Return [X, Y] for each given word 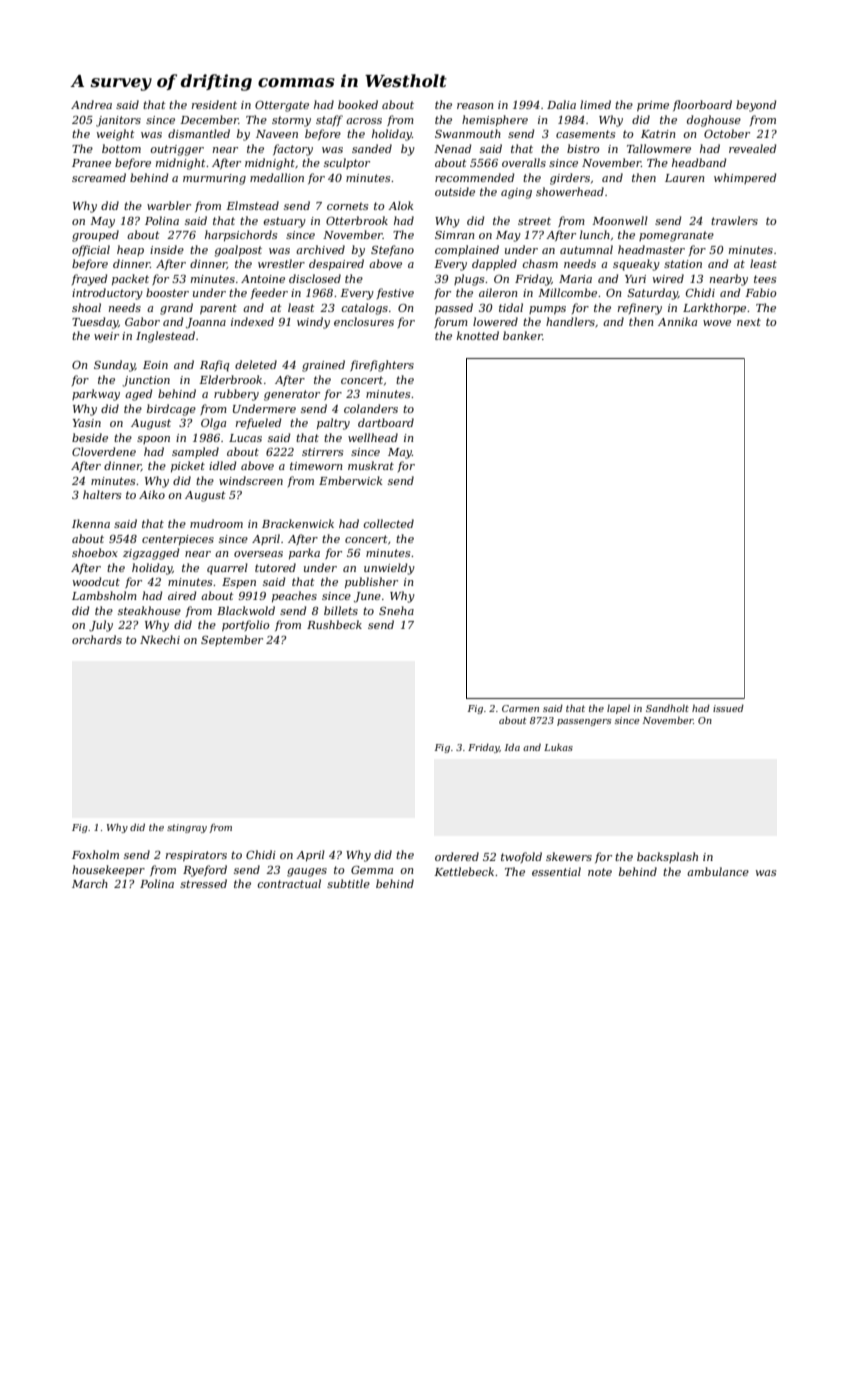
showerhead [570, 191]
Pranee [91, 163]
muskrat [371, 465]
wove [717, 323]
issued [728, 708]
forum [451, 322]
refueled [258, 423]
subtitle [348, 883]
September [232, 640]
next [749, 322]
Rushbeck [334, 624]
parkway [96, 395]
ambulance [718, 871]
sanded [372, 148]
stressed [203, 883]
